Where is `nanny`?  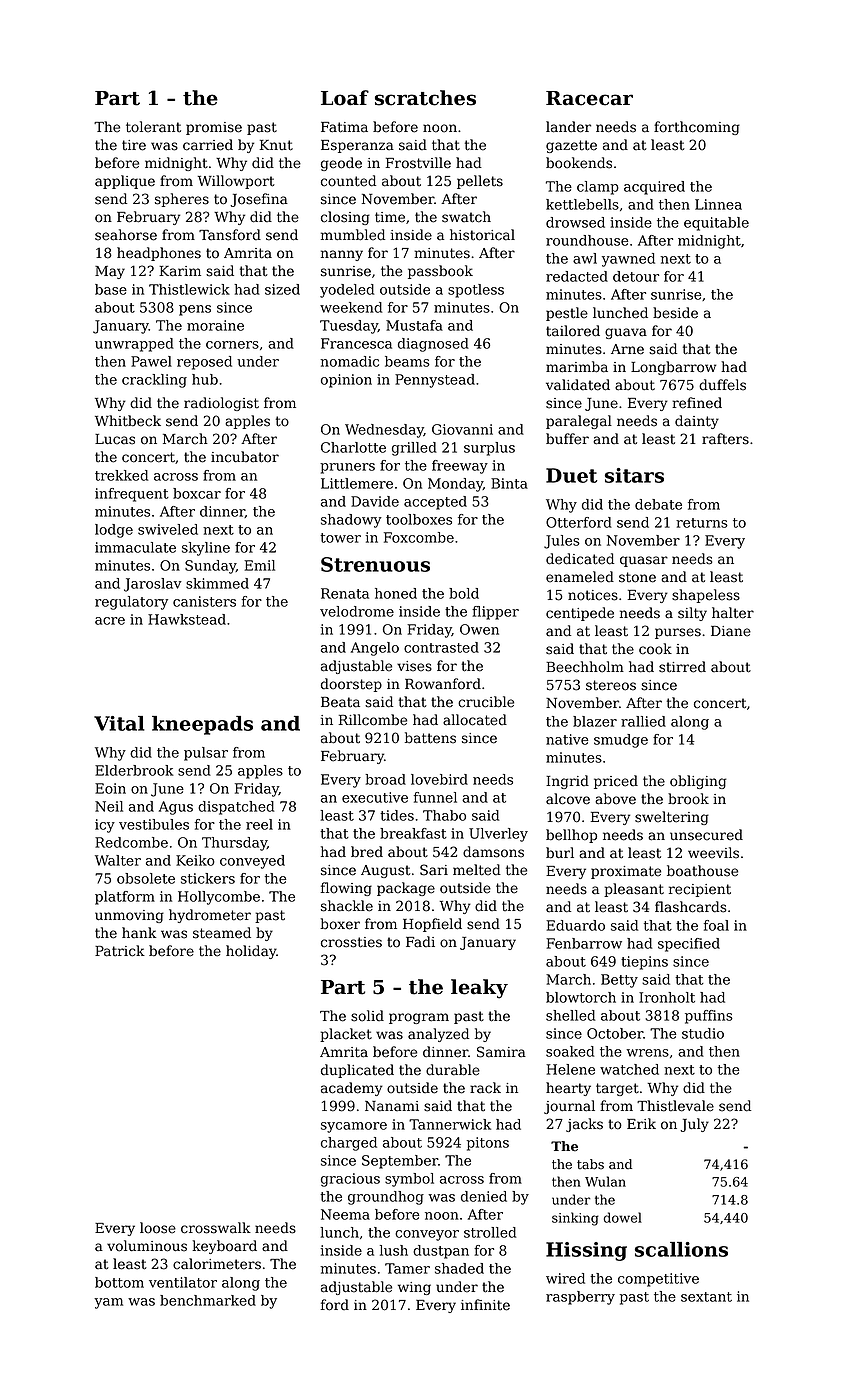 nanny is located at coordinates (342, 255).
